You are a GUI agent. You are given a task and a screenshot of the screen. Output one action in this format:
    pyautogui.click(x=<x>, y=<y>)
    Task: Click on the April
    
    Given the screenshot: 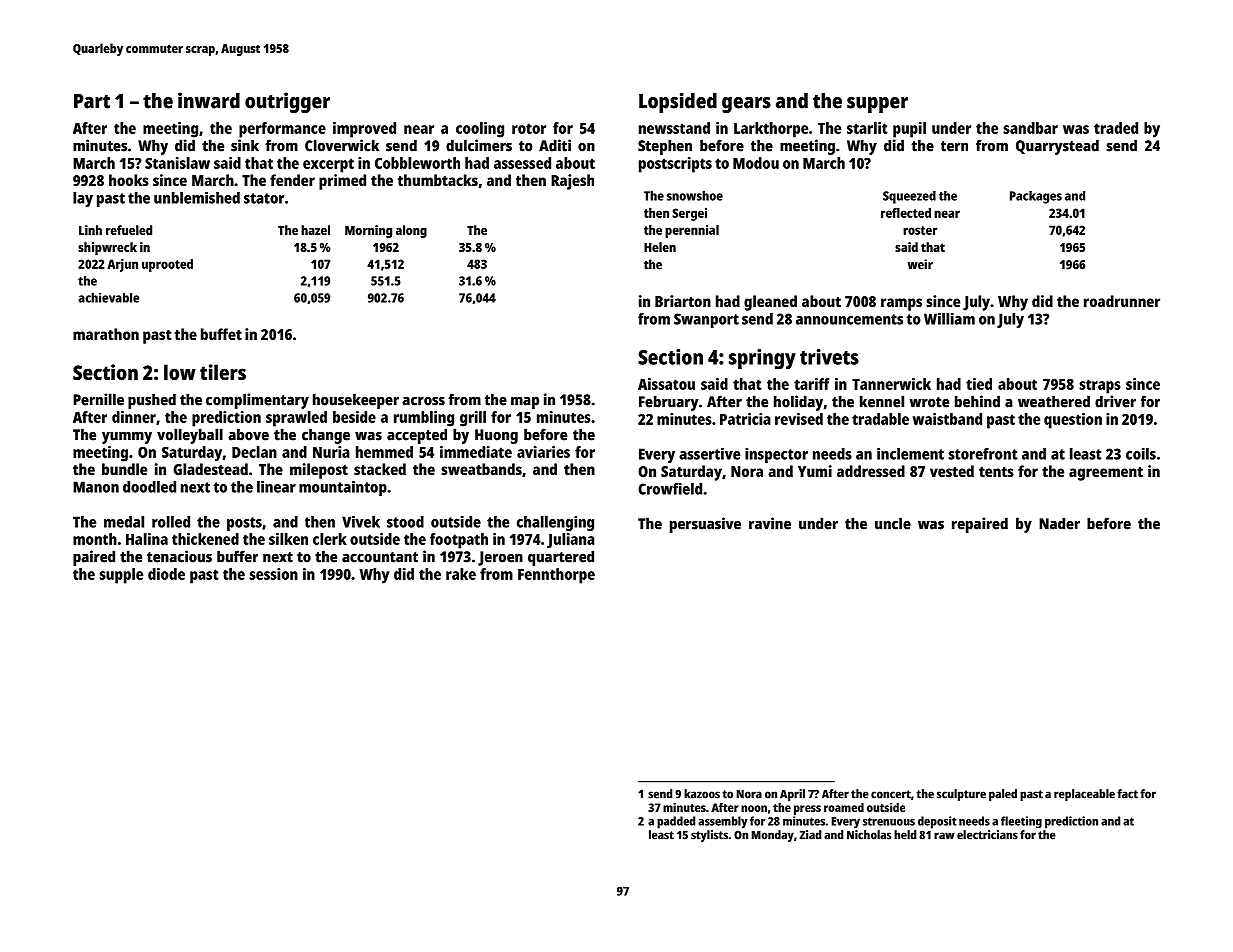 What is the action you would take?
    pyautogui.click(x=792, y=795)
